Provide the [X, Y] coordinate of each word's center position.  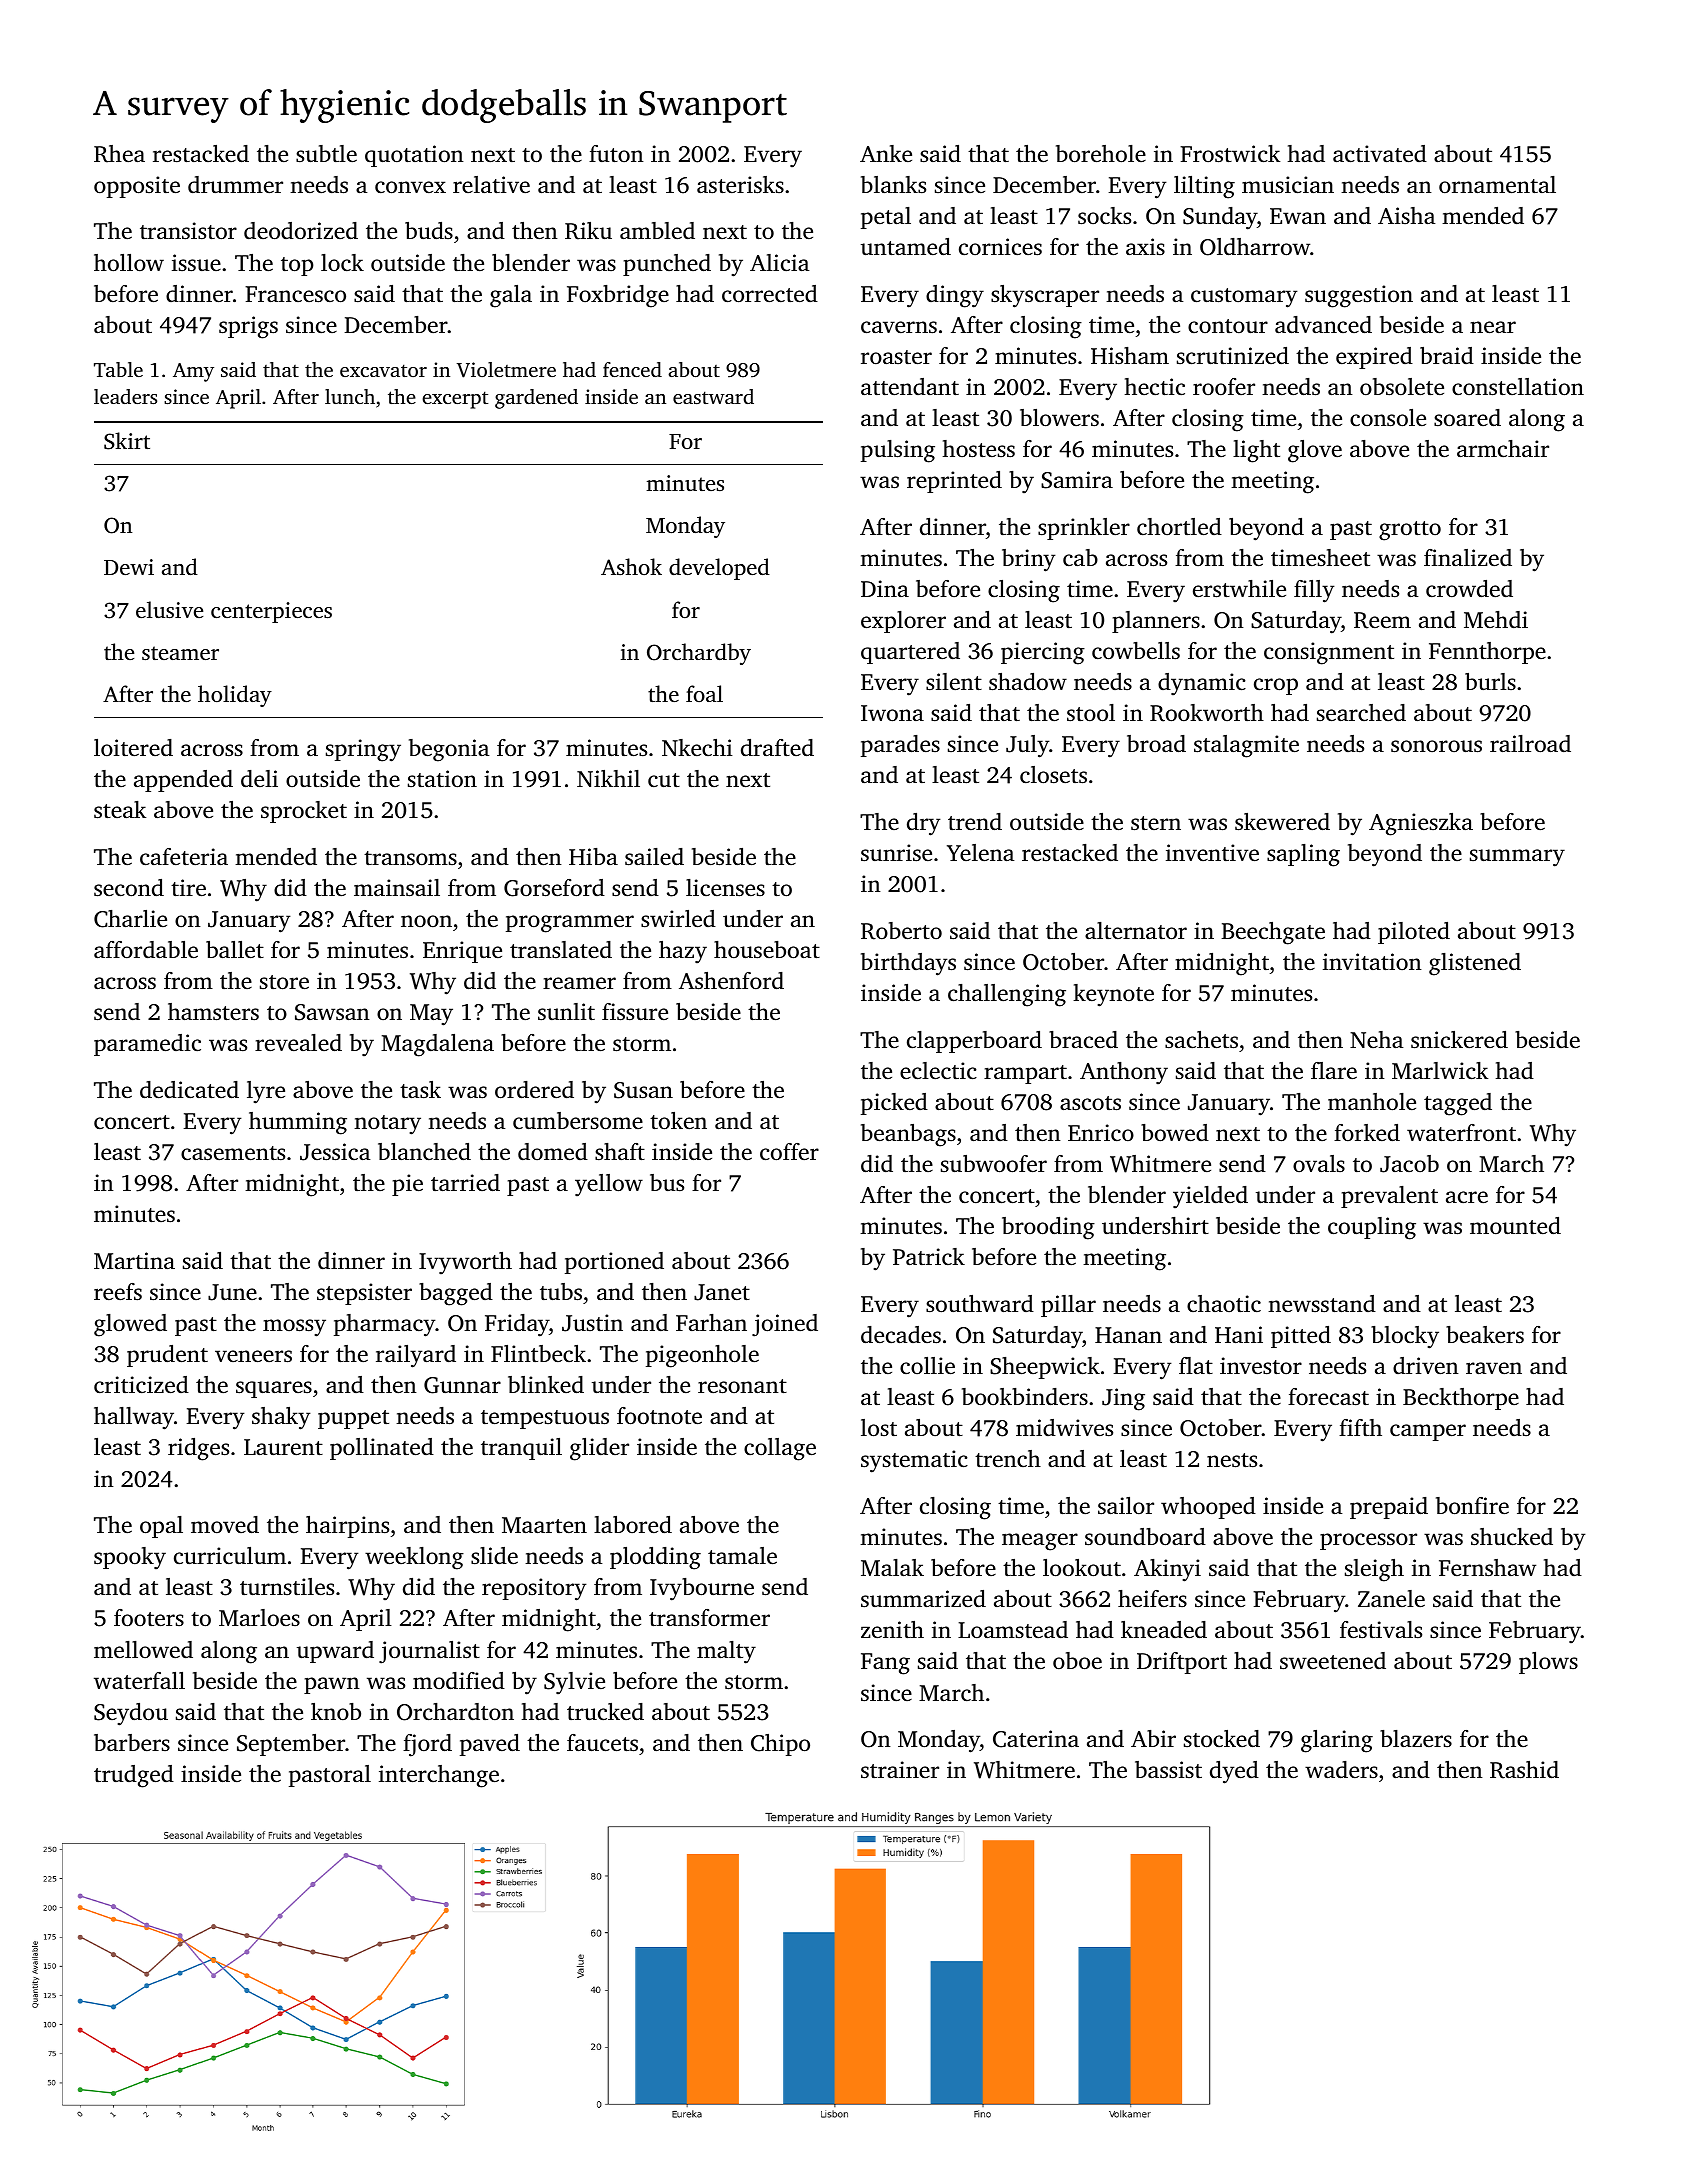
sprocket [304, 812]
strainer [900, 1769]
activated [1380, 154]
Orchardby [699, 654]
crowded [1469, 589]
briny [1029, 560]
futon [616, 153]
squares [274, 1389]
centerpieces [271, 612]
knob [336, 1711]
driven [1426, 1366]
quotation [414, 156]
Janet [722, 1292]
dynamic [1202, 684]
